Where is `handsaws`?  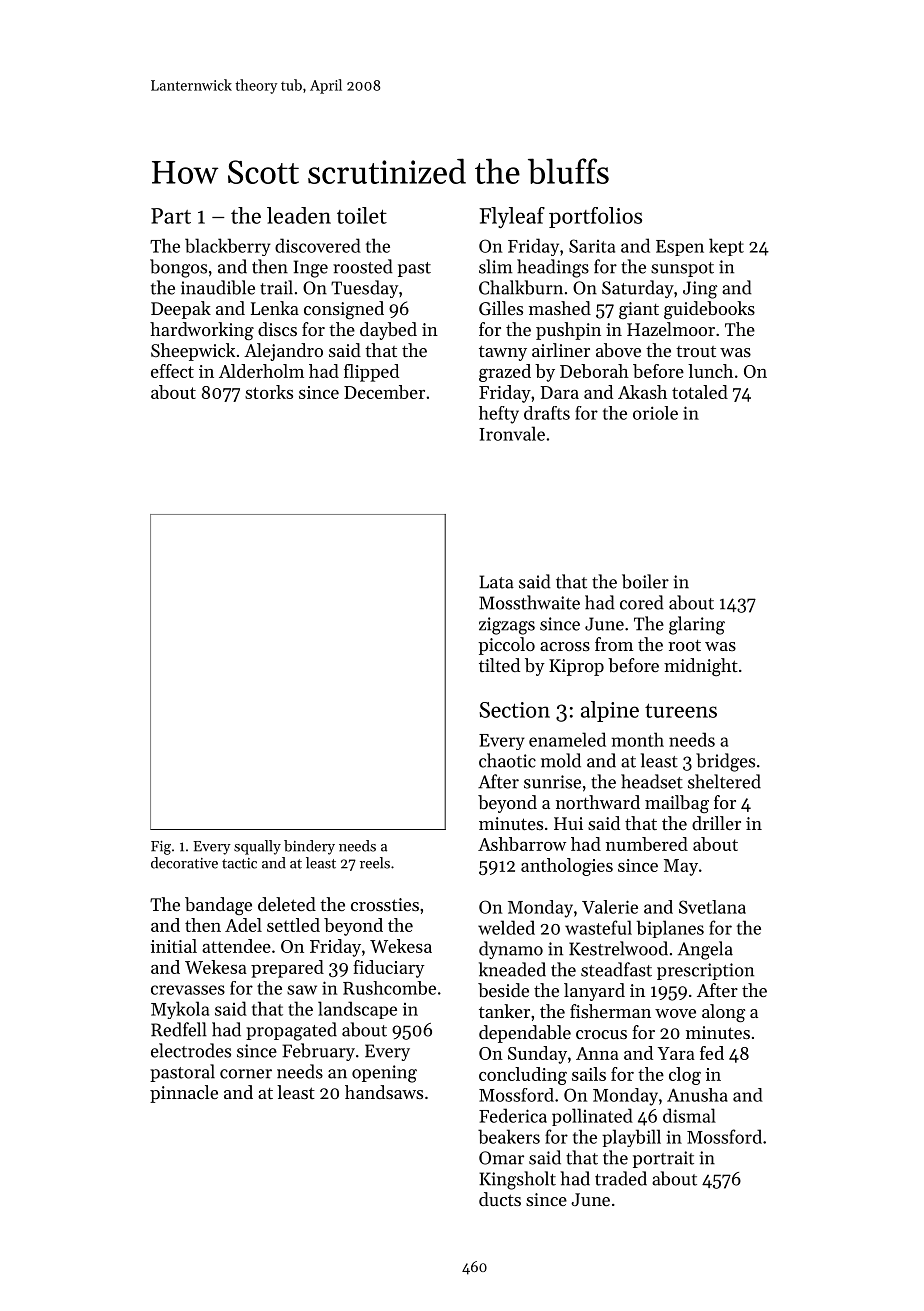
handsaws is located at coordinates (384, 1092).
